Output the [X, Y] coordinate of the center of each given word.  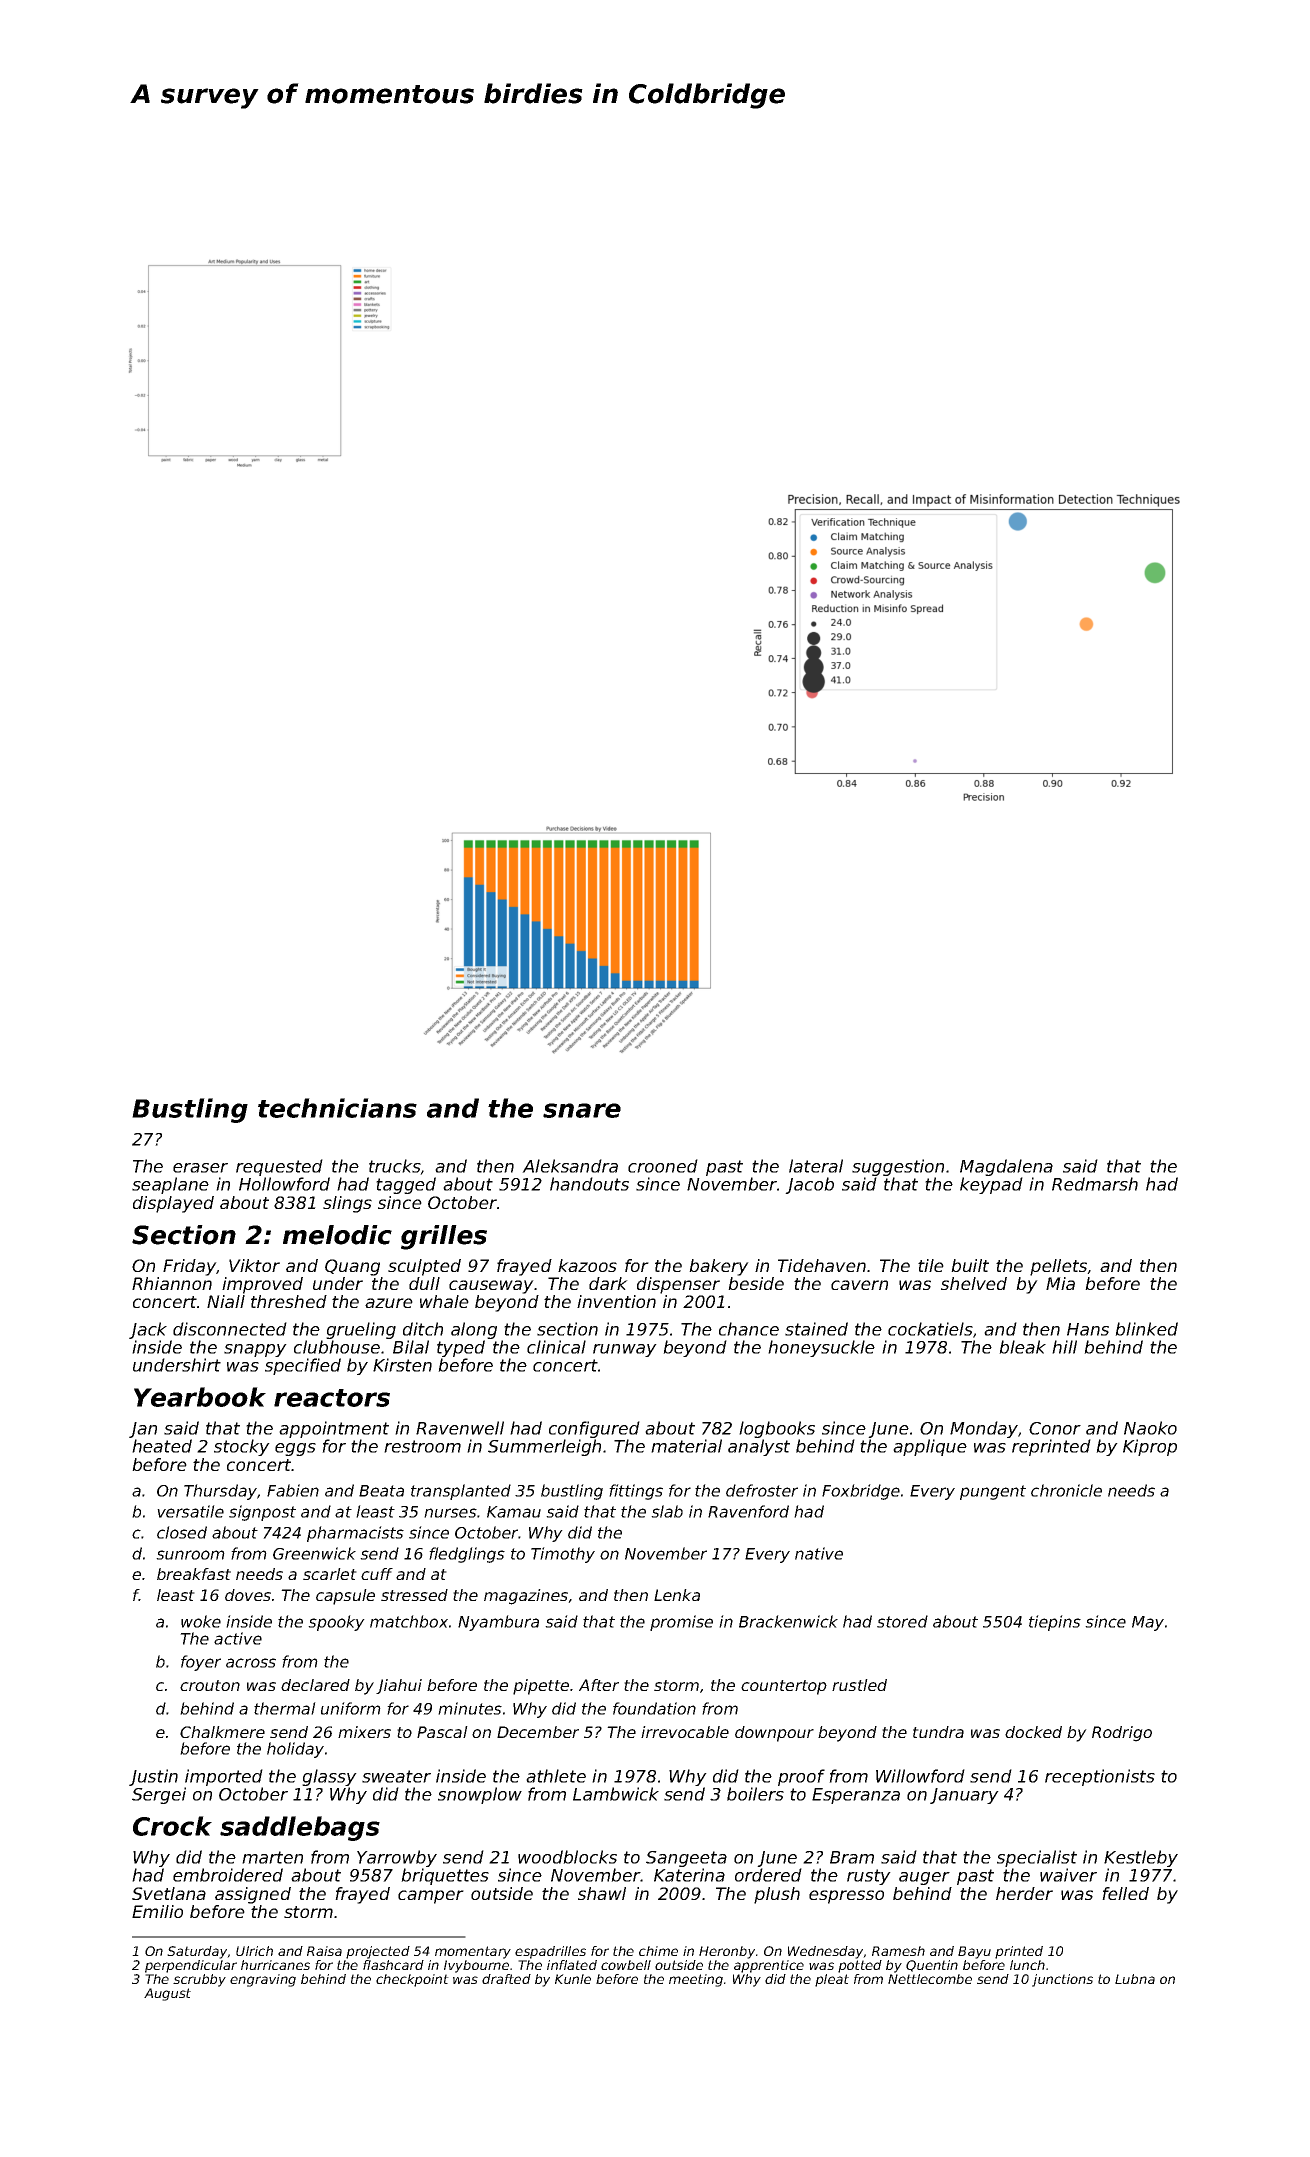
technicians [337, 1108]
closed [182, 1532]
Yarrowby [397, 1858]
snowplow [480, 1795]
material [686, 1446]
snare [582, 1110]
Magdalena [1006, 1167]
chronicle [1066, 1490]
